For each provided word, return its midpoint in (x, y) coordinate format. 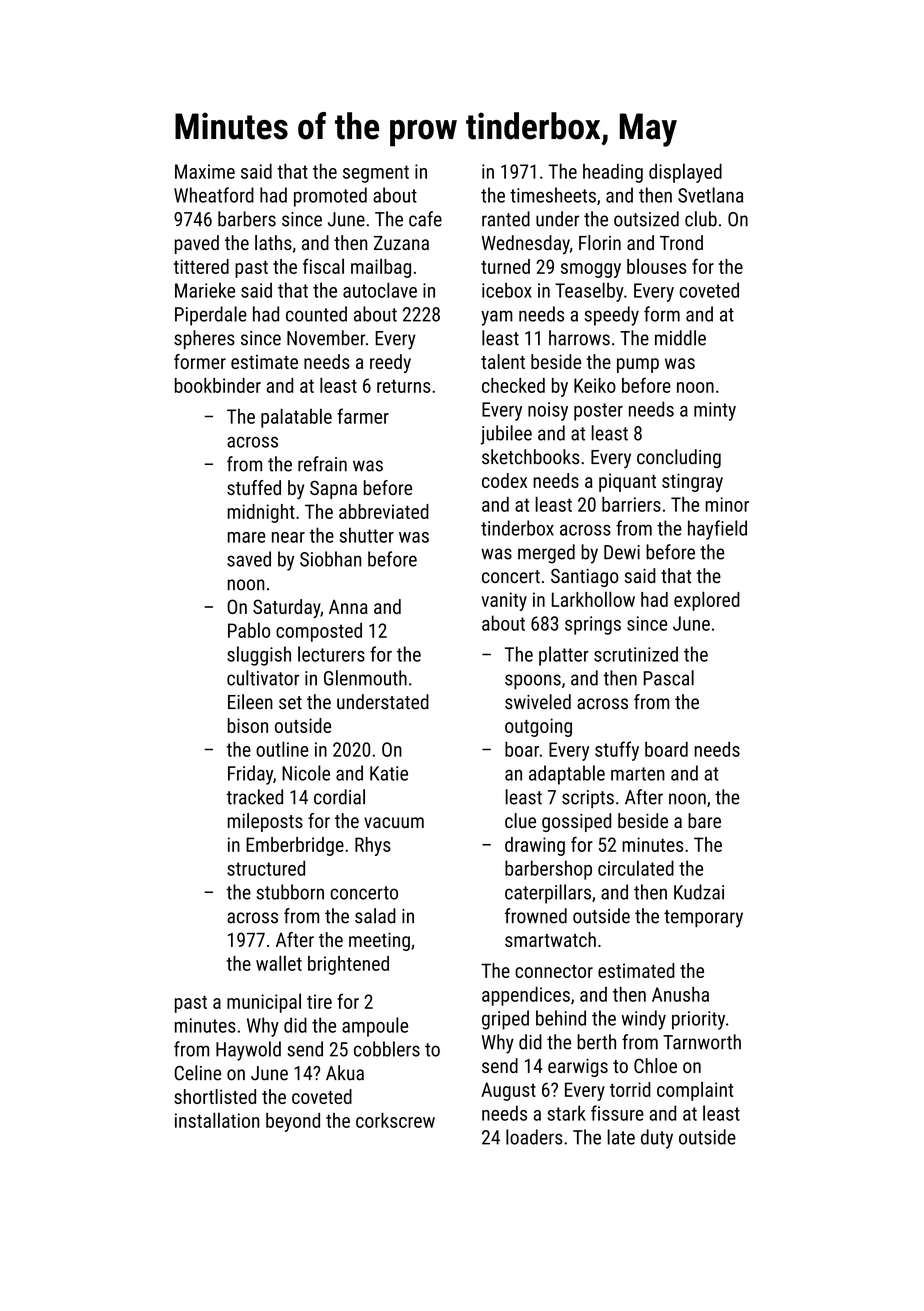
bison (248, 725)
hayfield (717, 530)
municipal (264, 1003)
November (326, 338)
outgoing (538, 727)
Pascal (669, 678)
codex (504, 480)
